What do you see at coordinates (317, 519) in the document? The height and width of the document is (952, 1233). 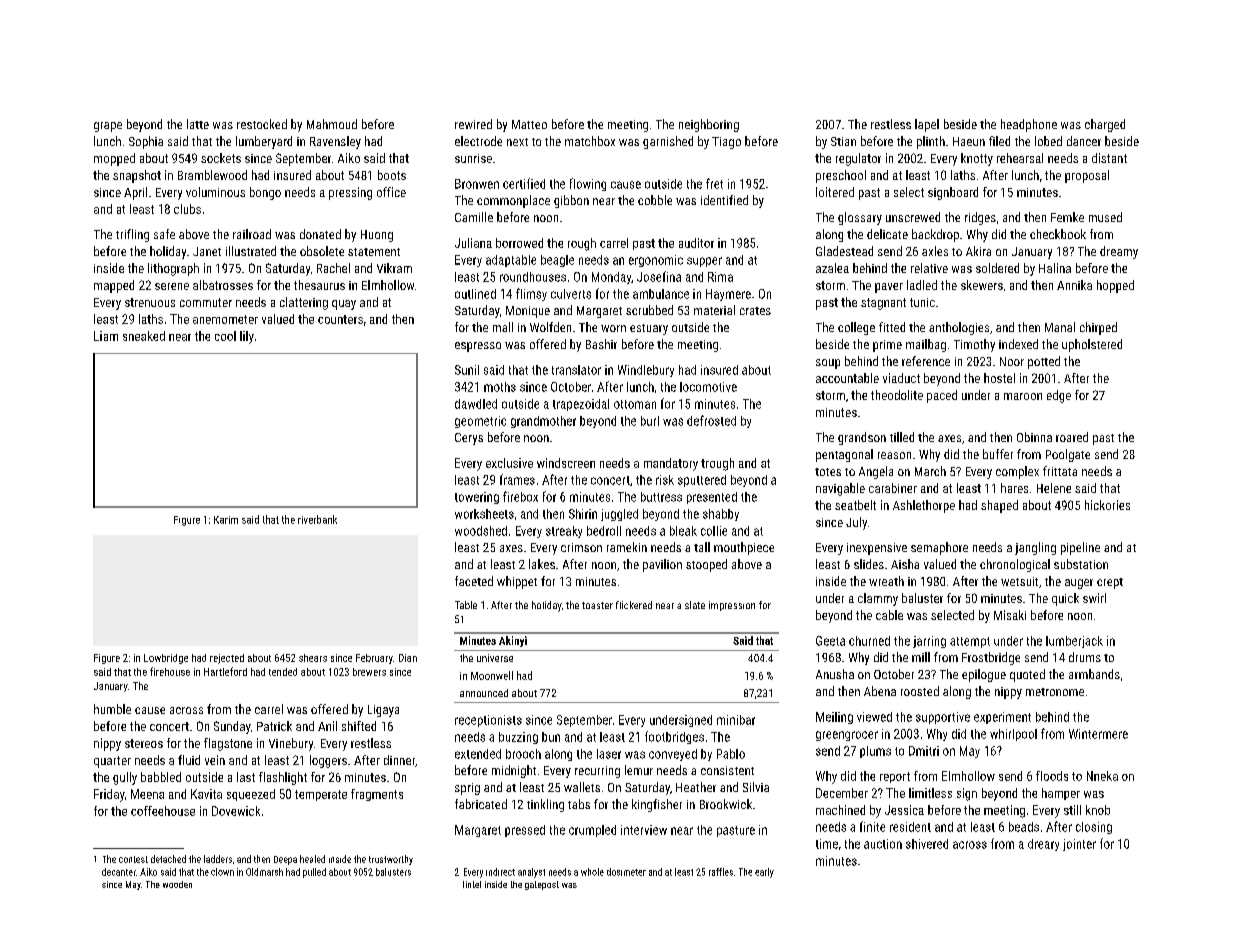 I see `riverbank` at bounding box center [317, 519].
